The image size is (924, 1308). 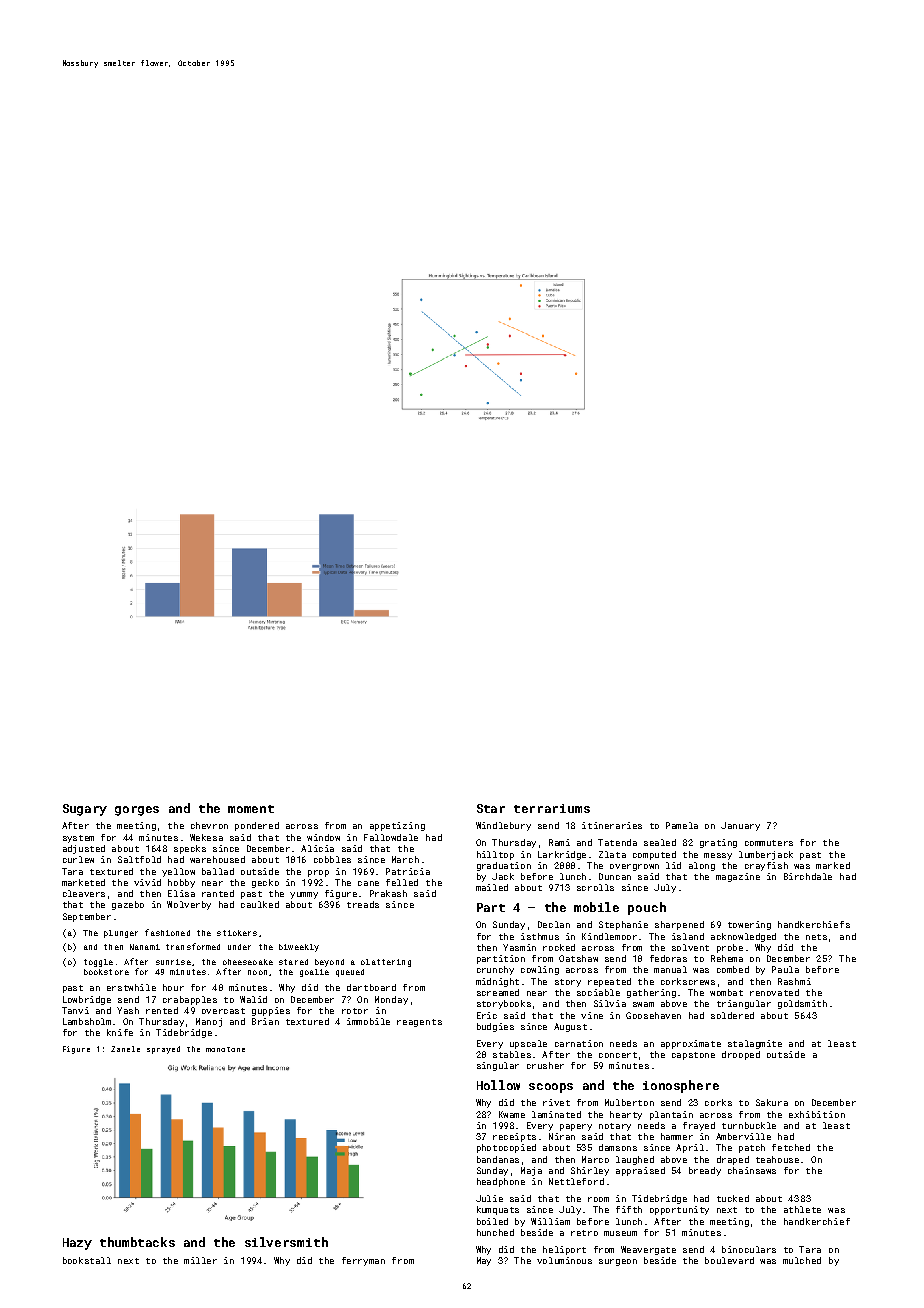 I want to click on moment, so click(x=251, y=809).
